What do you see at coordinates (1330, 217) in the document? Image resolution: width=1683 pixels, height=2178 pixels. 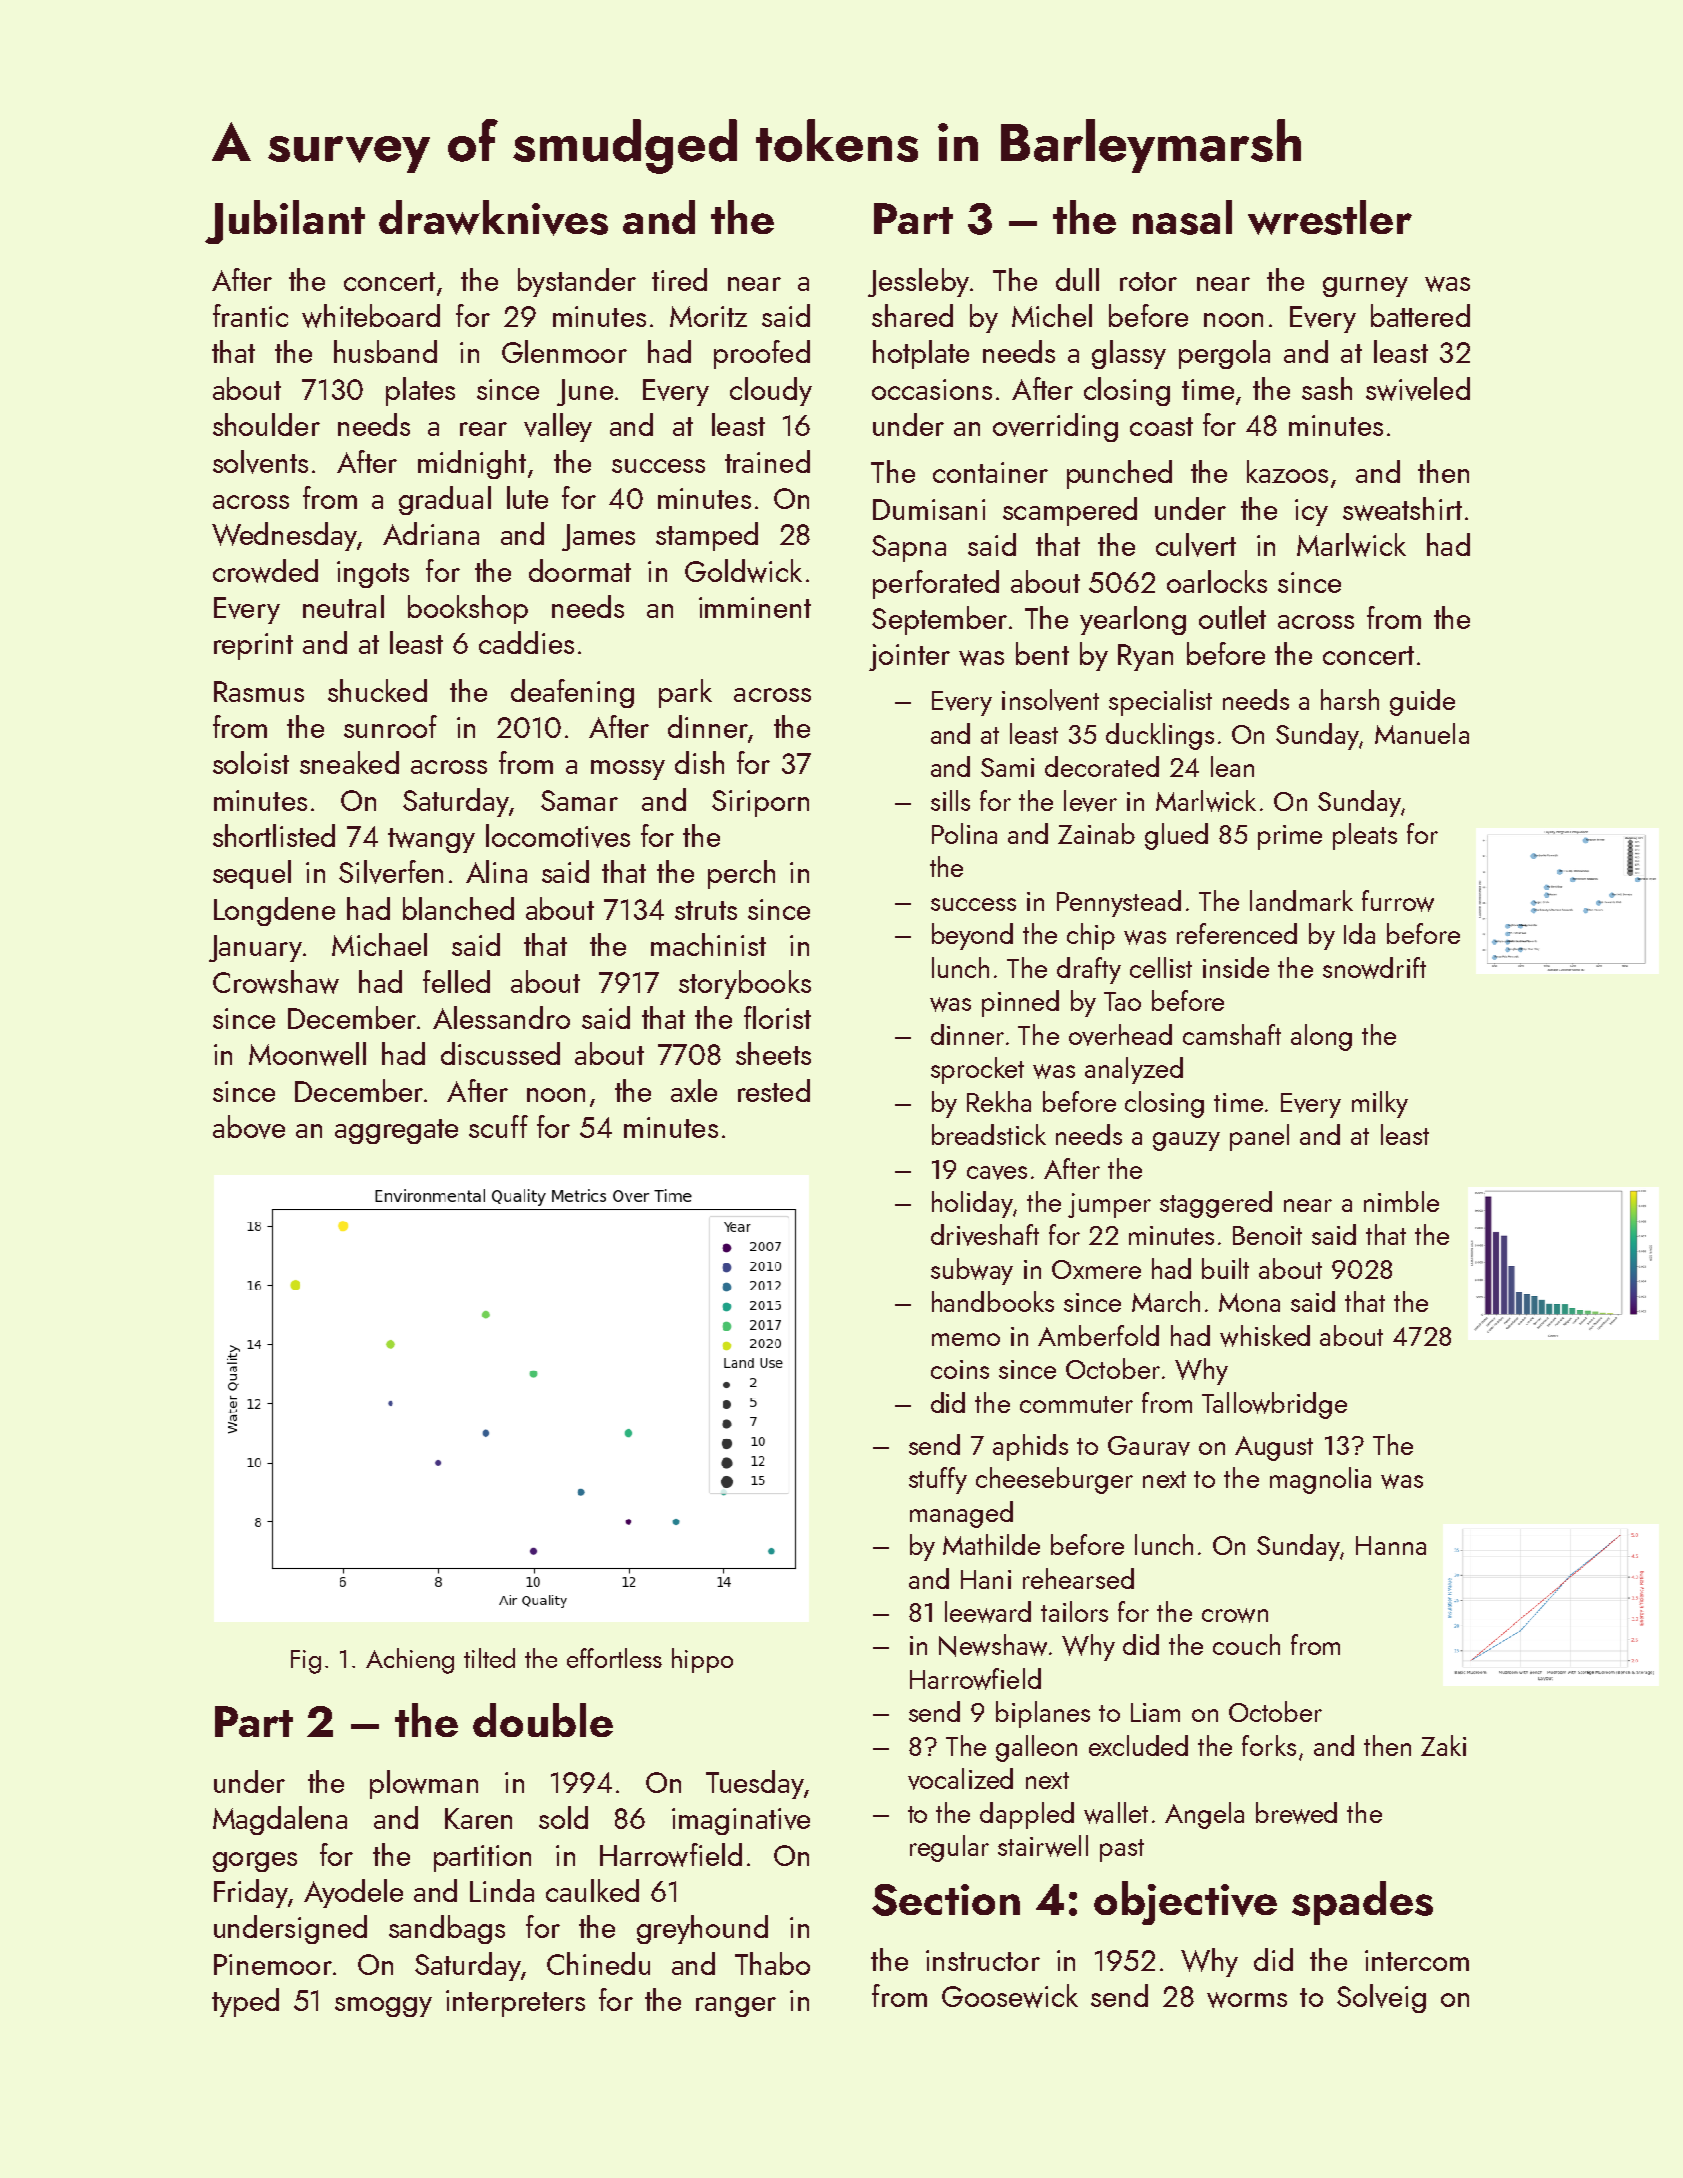 I see `wrestler` at bounding box center [1330, 217].
